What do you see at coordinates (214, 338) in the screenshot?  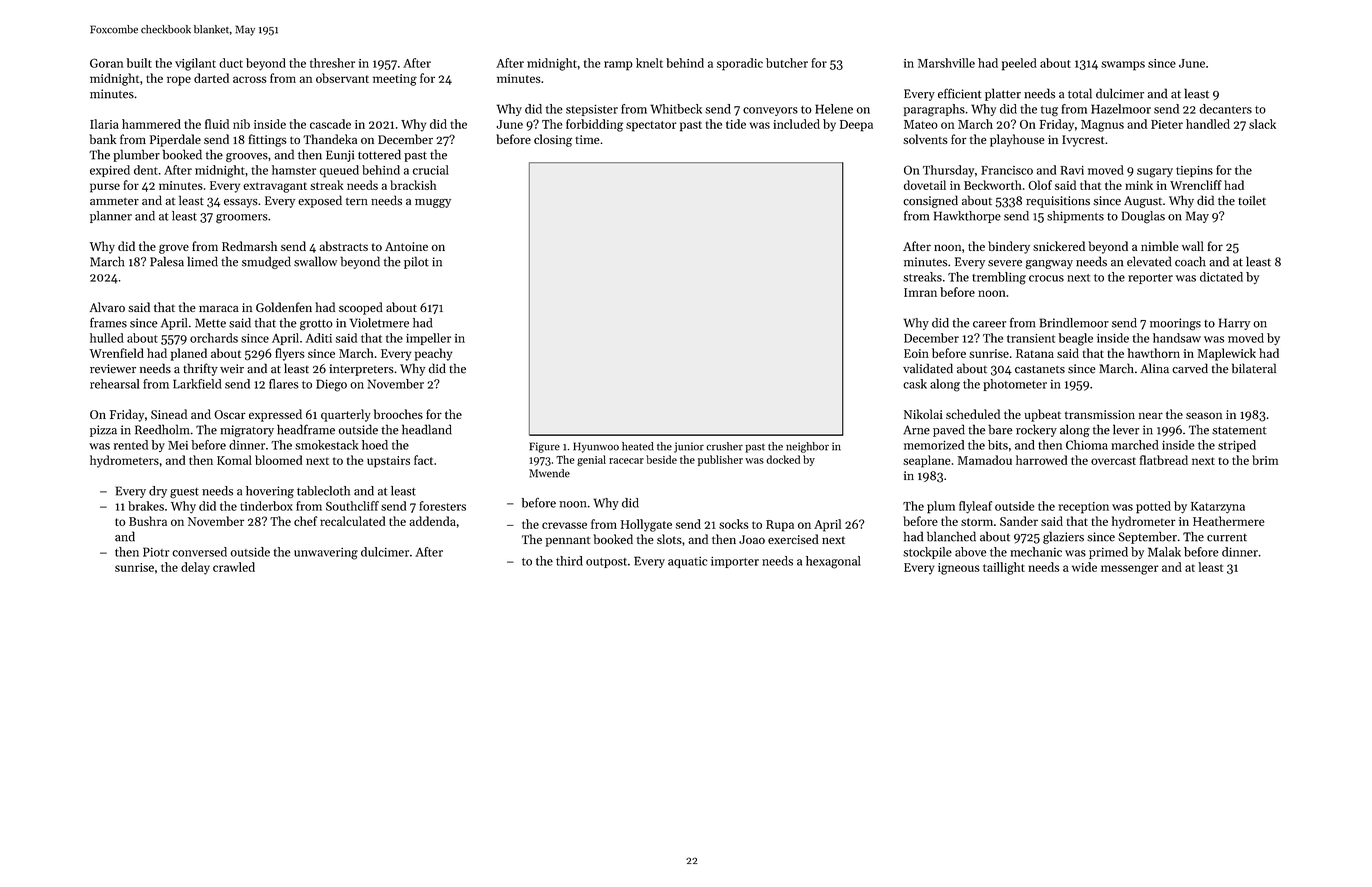 I see `orchards` at bounding box center [214, 338].
